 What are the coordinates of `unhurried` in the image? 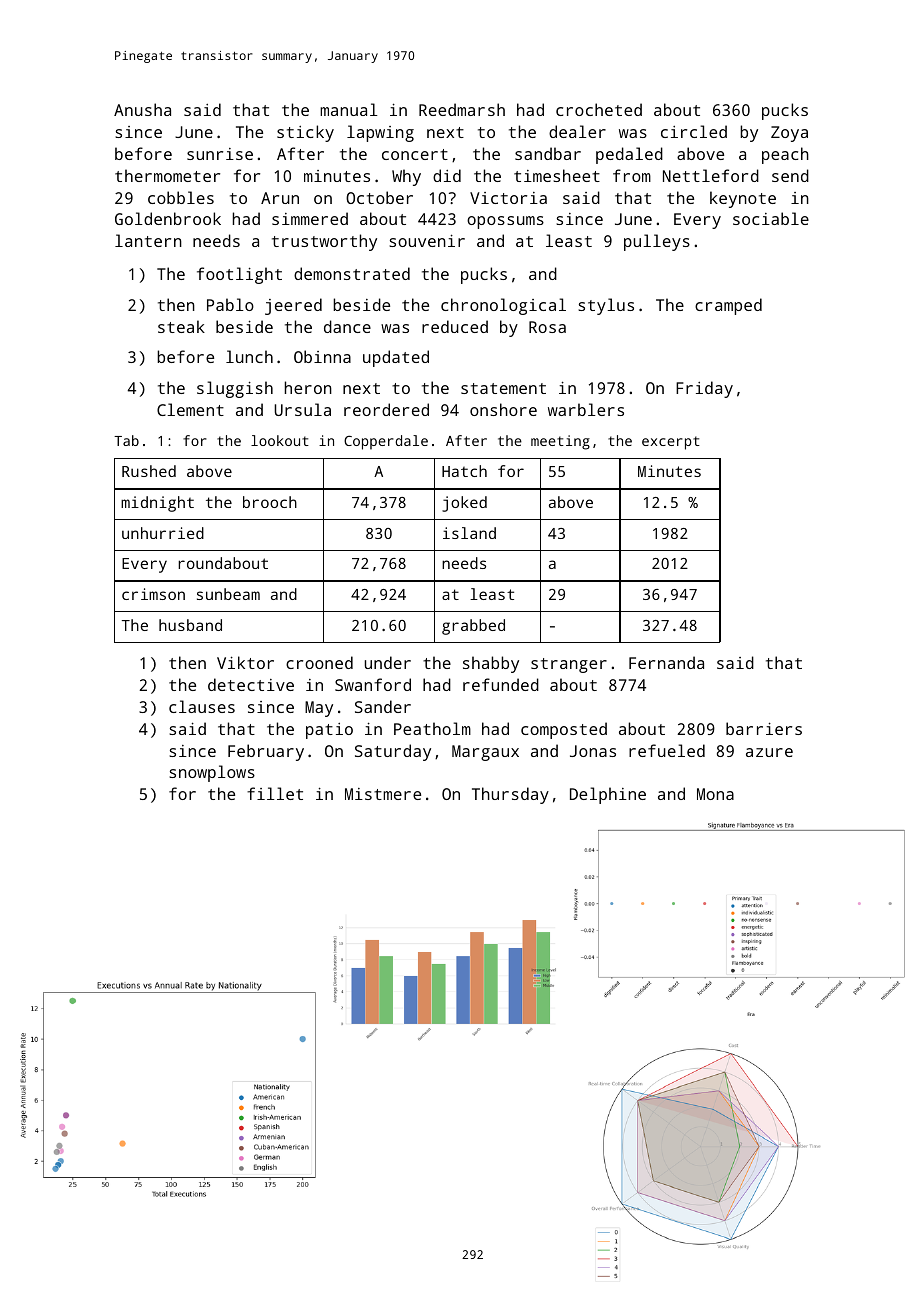 It's located at (163, 533).
